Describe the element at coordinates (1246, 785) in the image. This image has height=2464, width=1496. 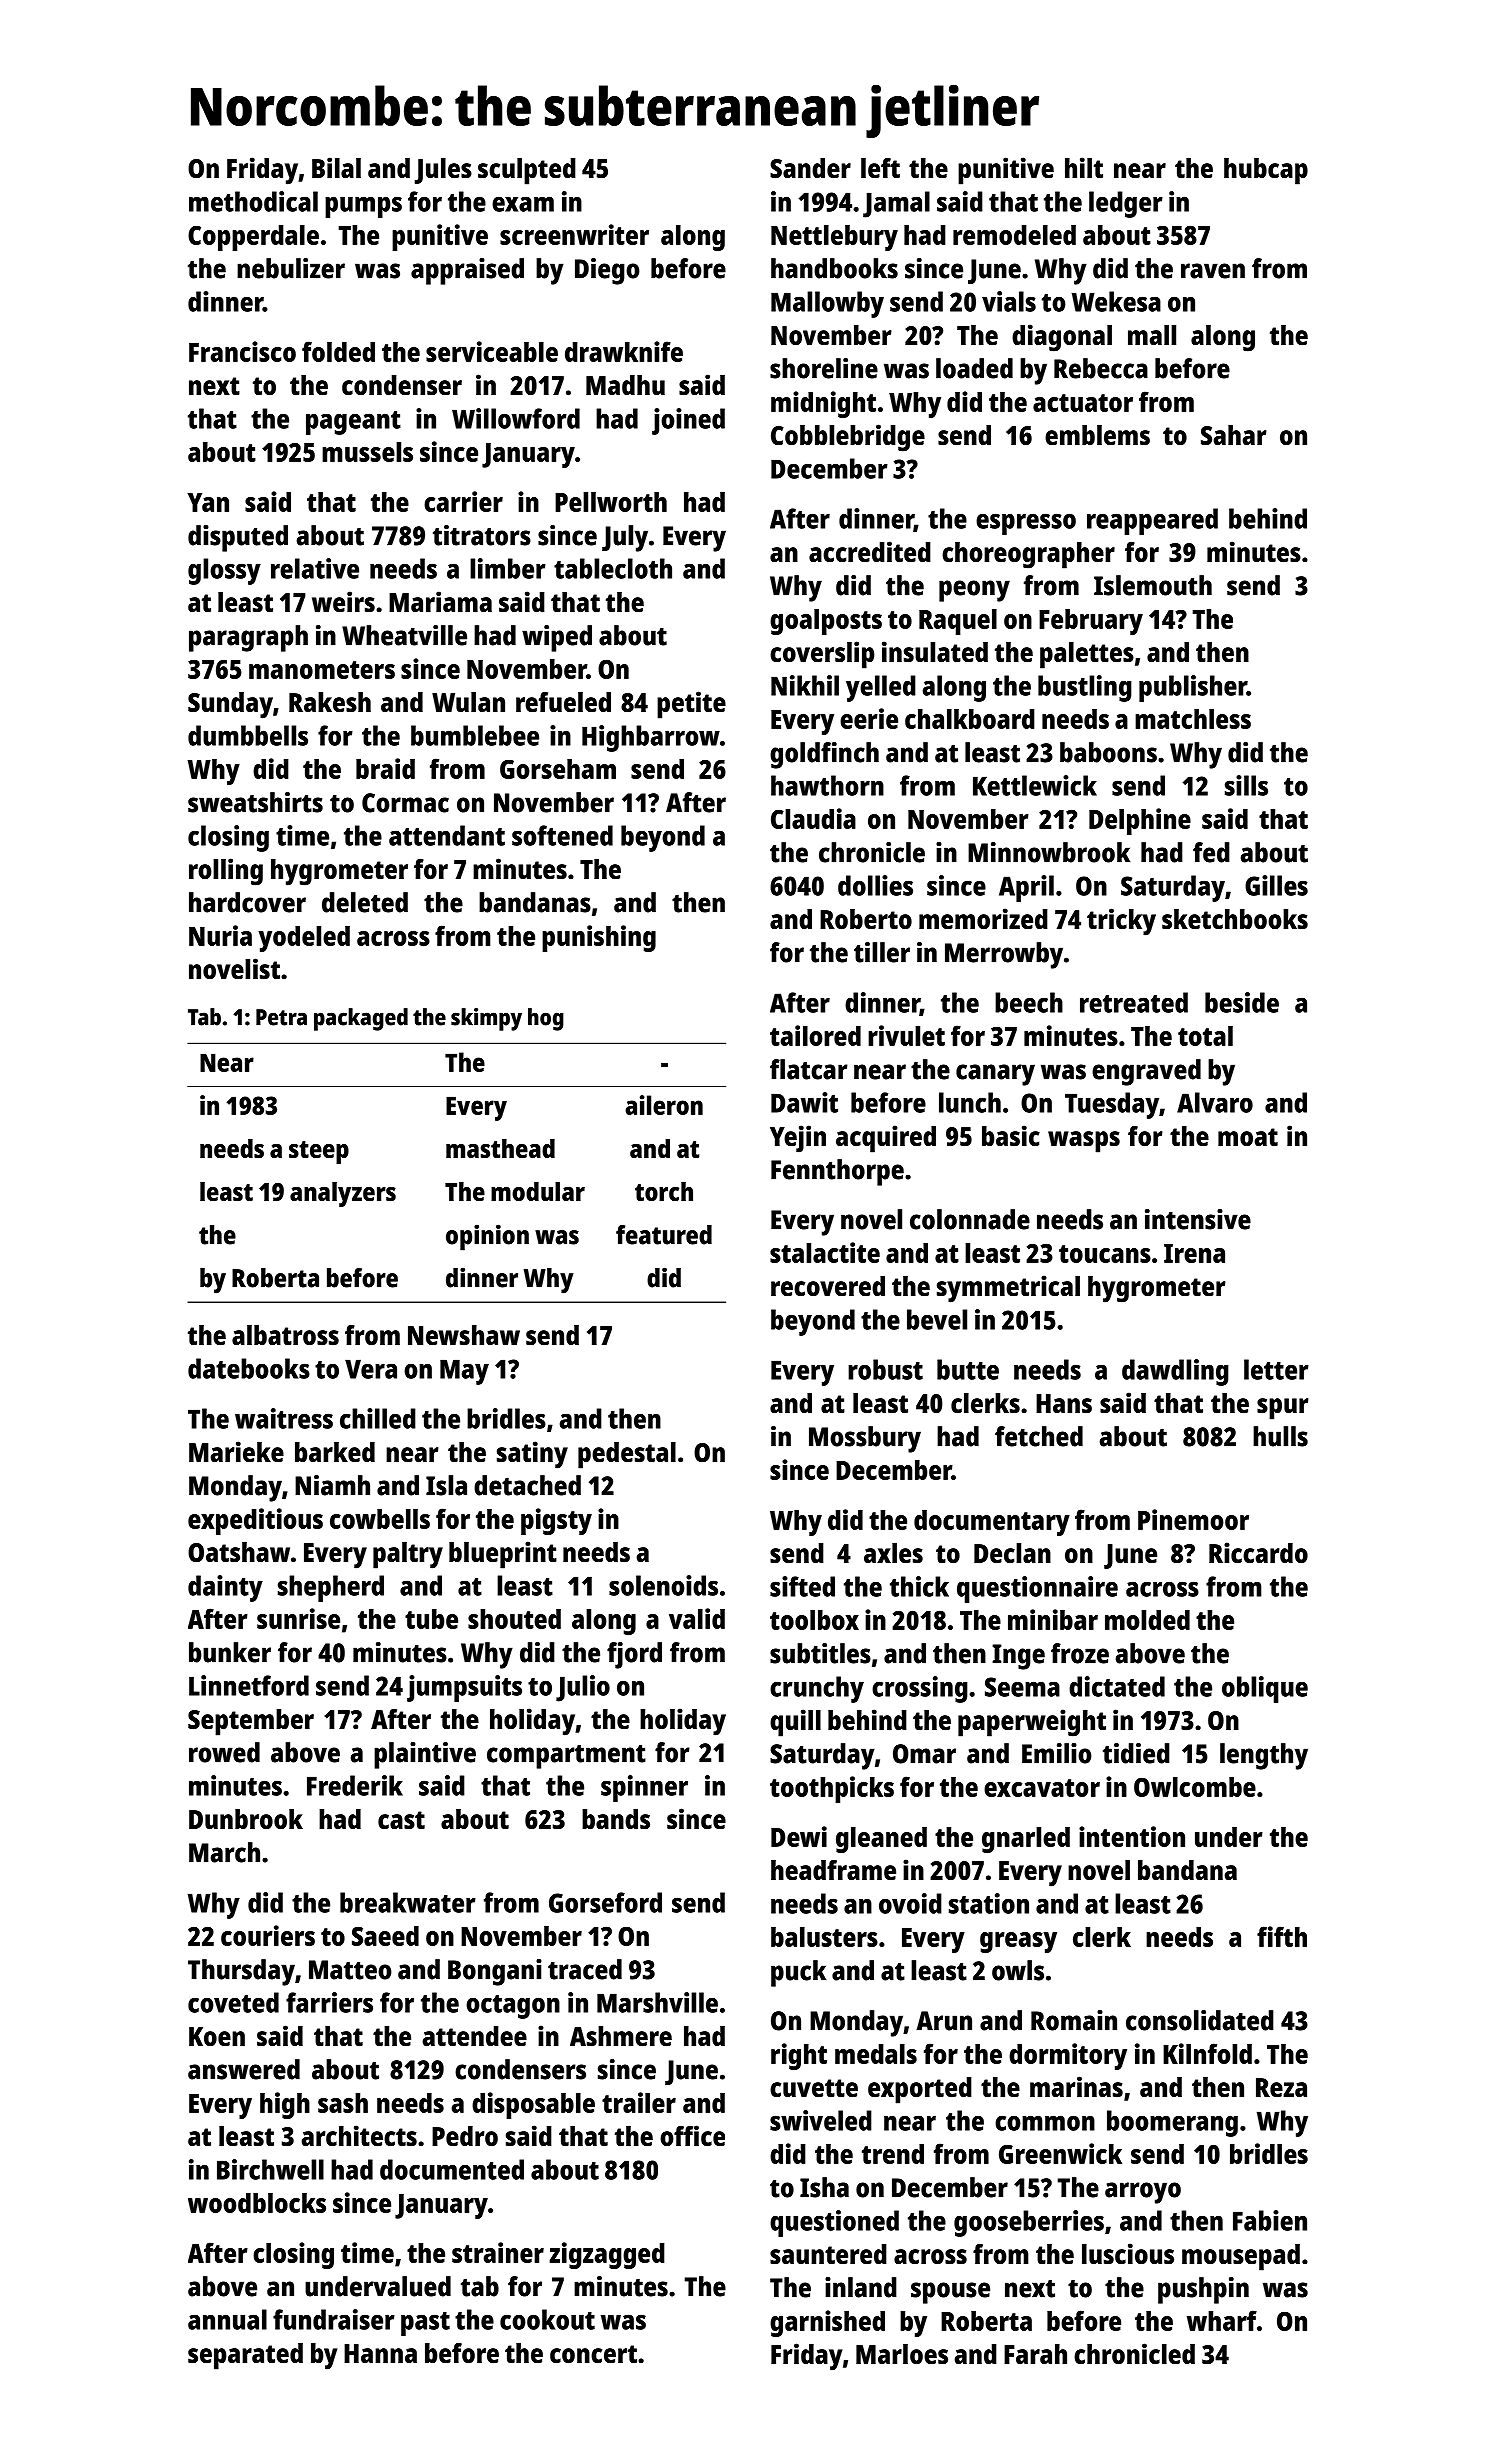
I see `sills` at that location.
